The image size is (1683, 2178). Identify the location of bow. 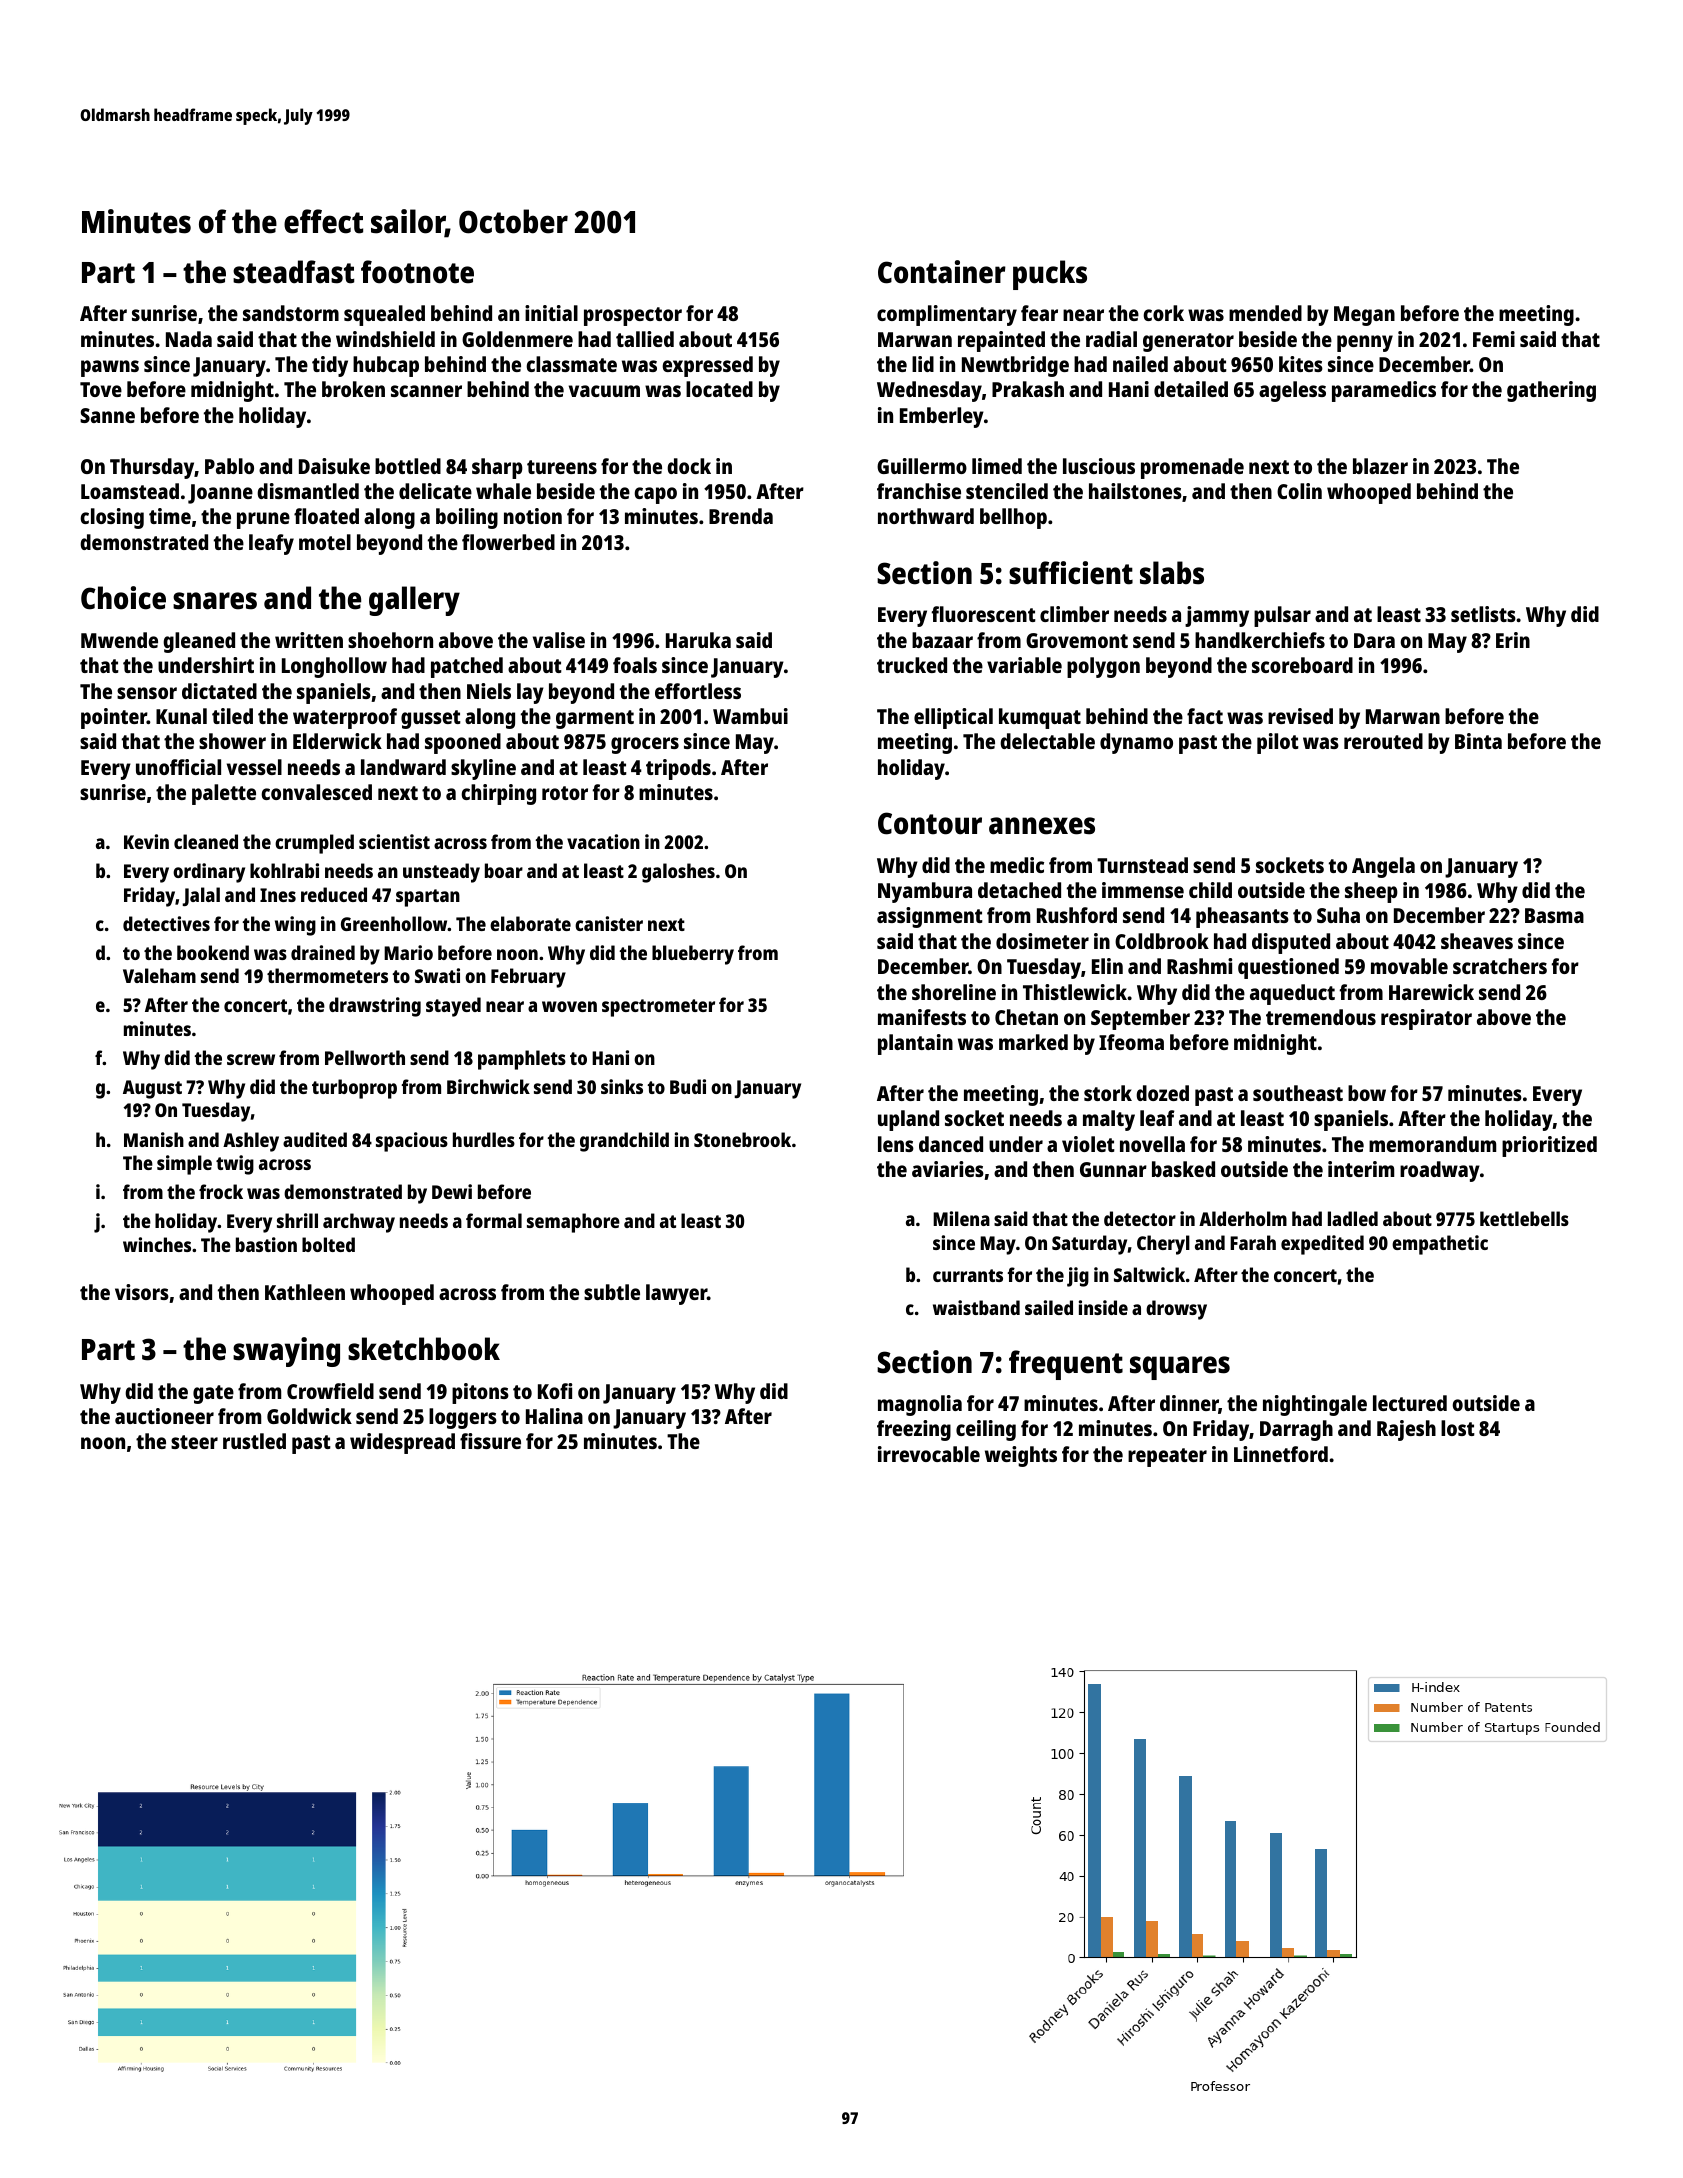
(1367, 1093).
